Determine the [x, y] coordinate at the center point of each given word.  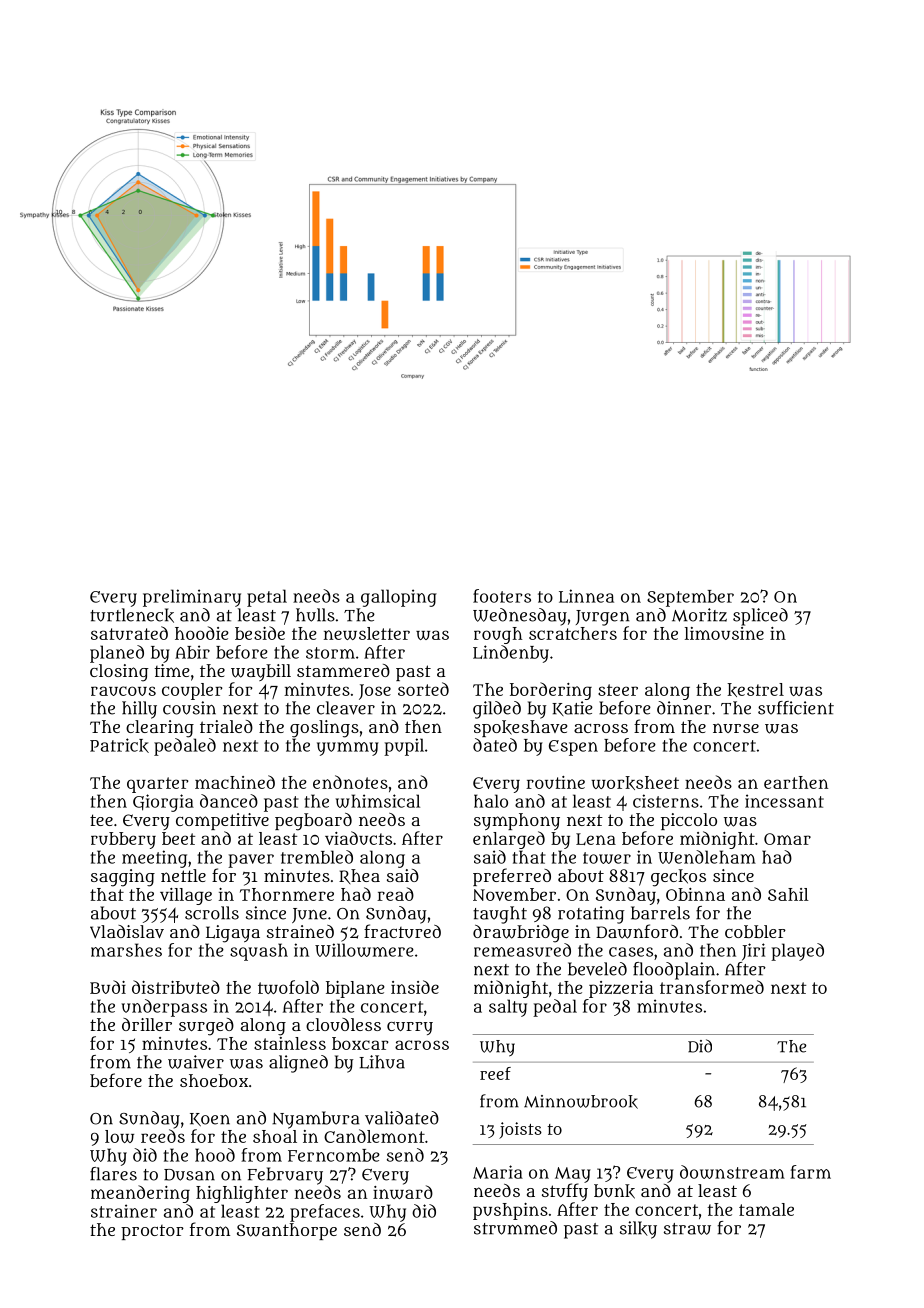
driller [147, 1024]
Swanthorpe [287, 1231]
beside [260, 633]
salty [508, 1008]
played [797, 952]
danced [229, 801]
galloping [399, 598]
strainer [124, 1211]
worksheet [635, 783]
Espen [573, 748]
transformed [712, 987]
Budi [108, 987]
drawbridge [521, 934]
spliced [760, 617]
